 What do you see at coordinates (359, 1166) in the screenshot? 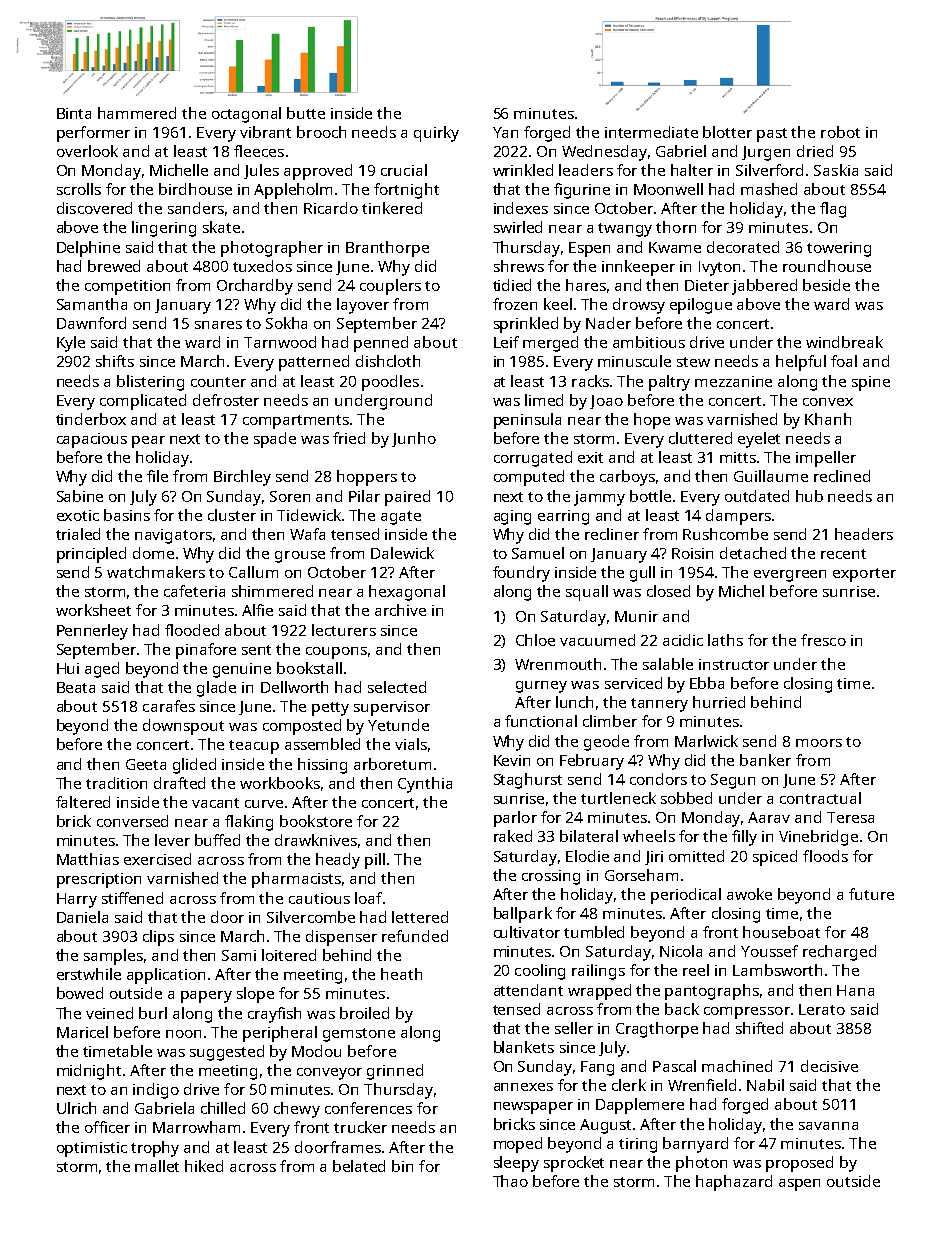
I see `belated` at bounding box center [359, 1166].
